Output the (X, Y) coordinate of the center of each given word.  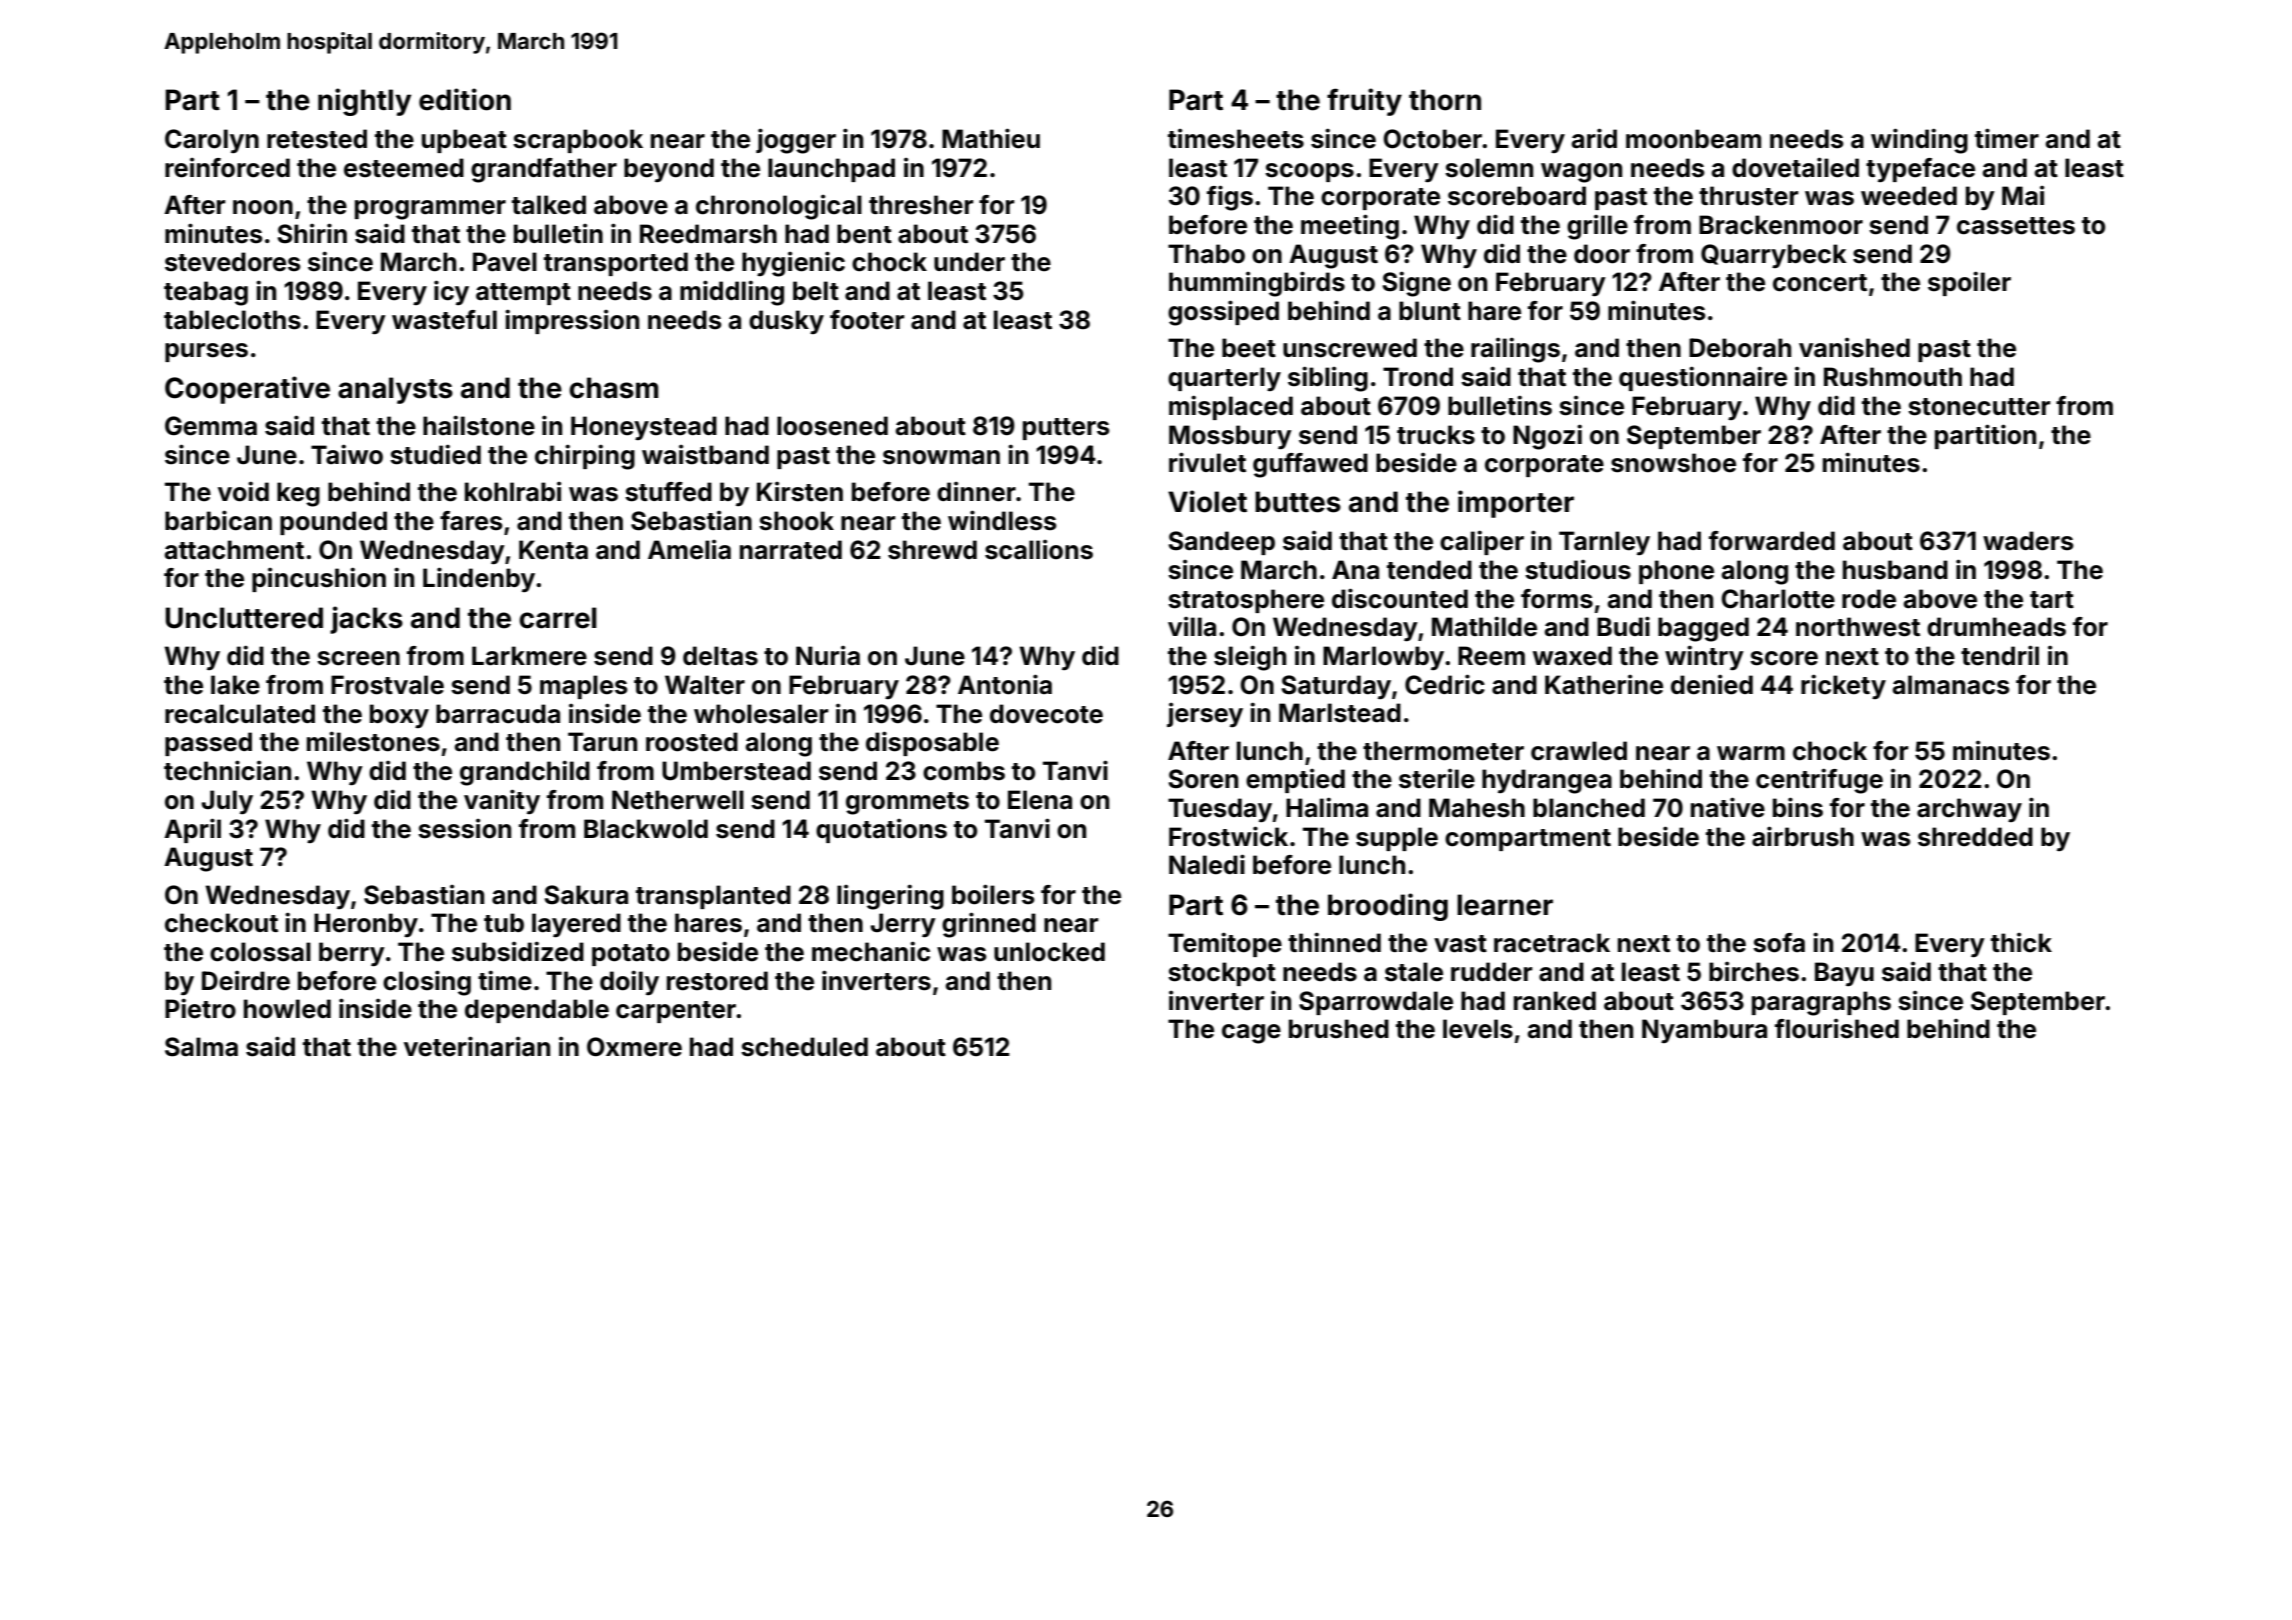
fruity (1364, 102)
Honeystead (644, 428)
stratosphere (1246, 601)
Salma (201, 1047)
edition (465, 99)
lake (235, 685)
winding (1919, 141)
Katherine (1604, 684)
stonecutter (1979, 407)
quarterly (1224, 379)
